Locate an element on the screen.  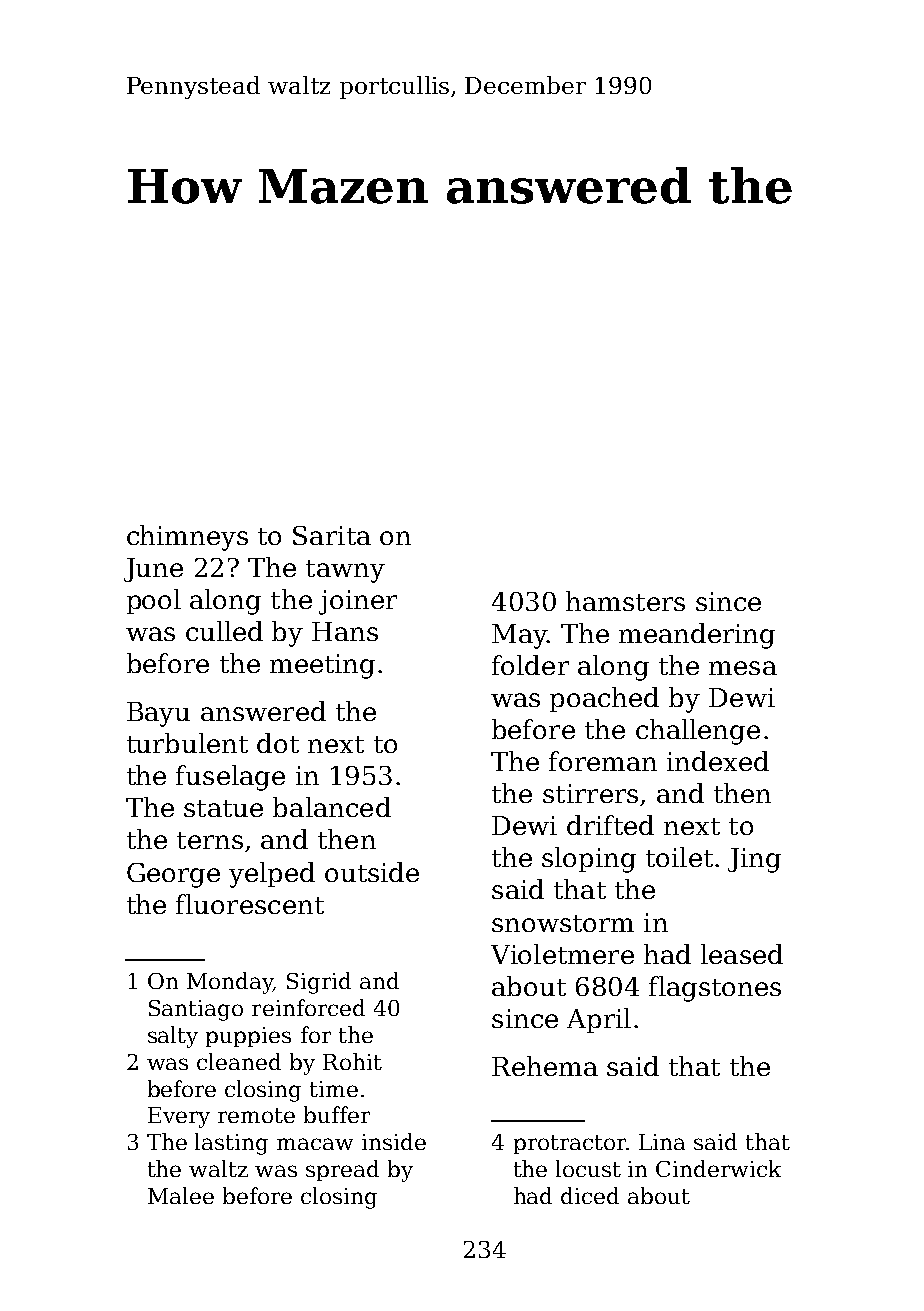
May is located at coordinates (519, 636).
